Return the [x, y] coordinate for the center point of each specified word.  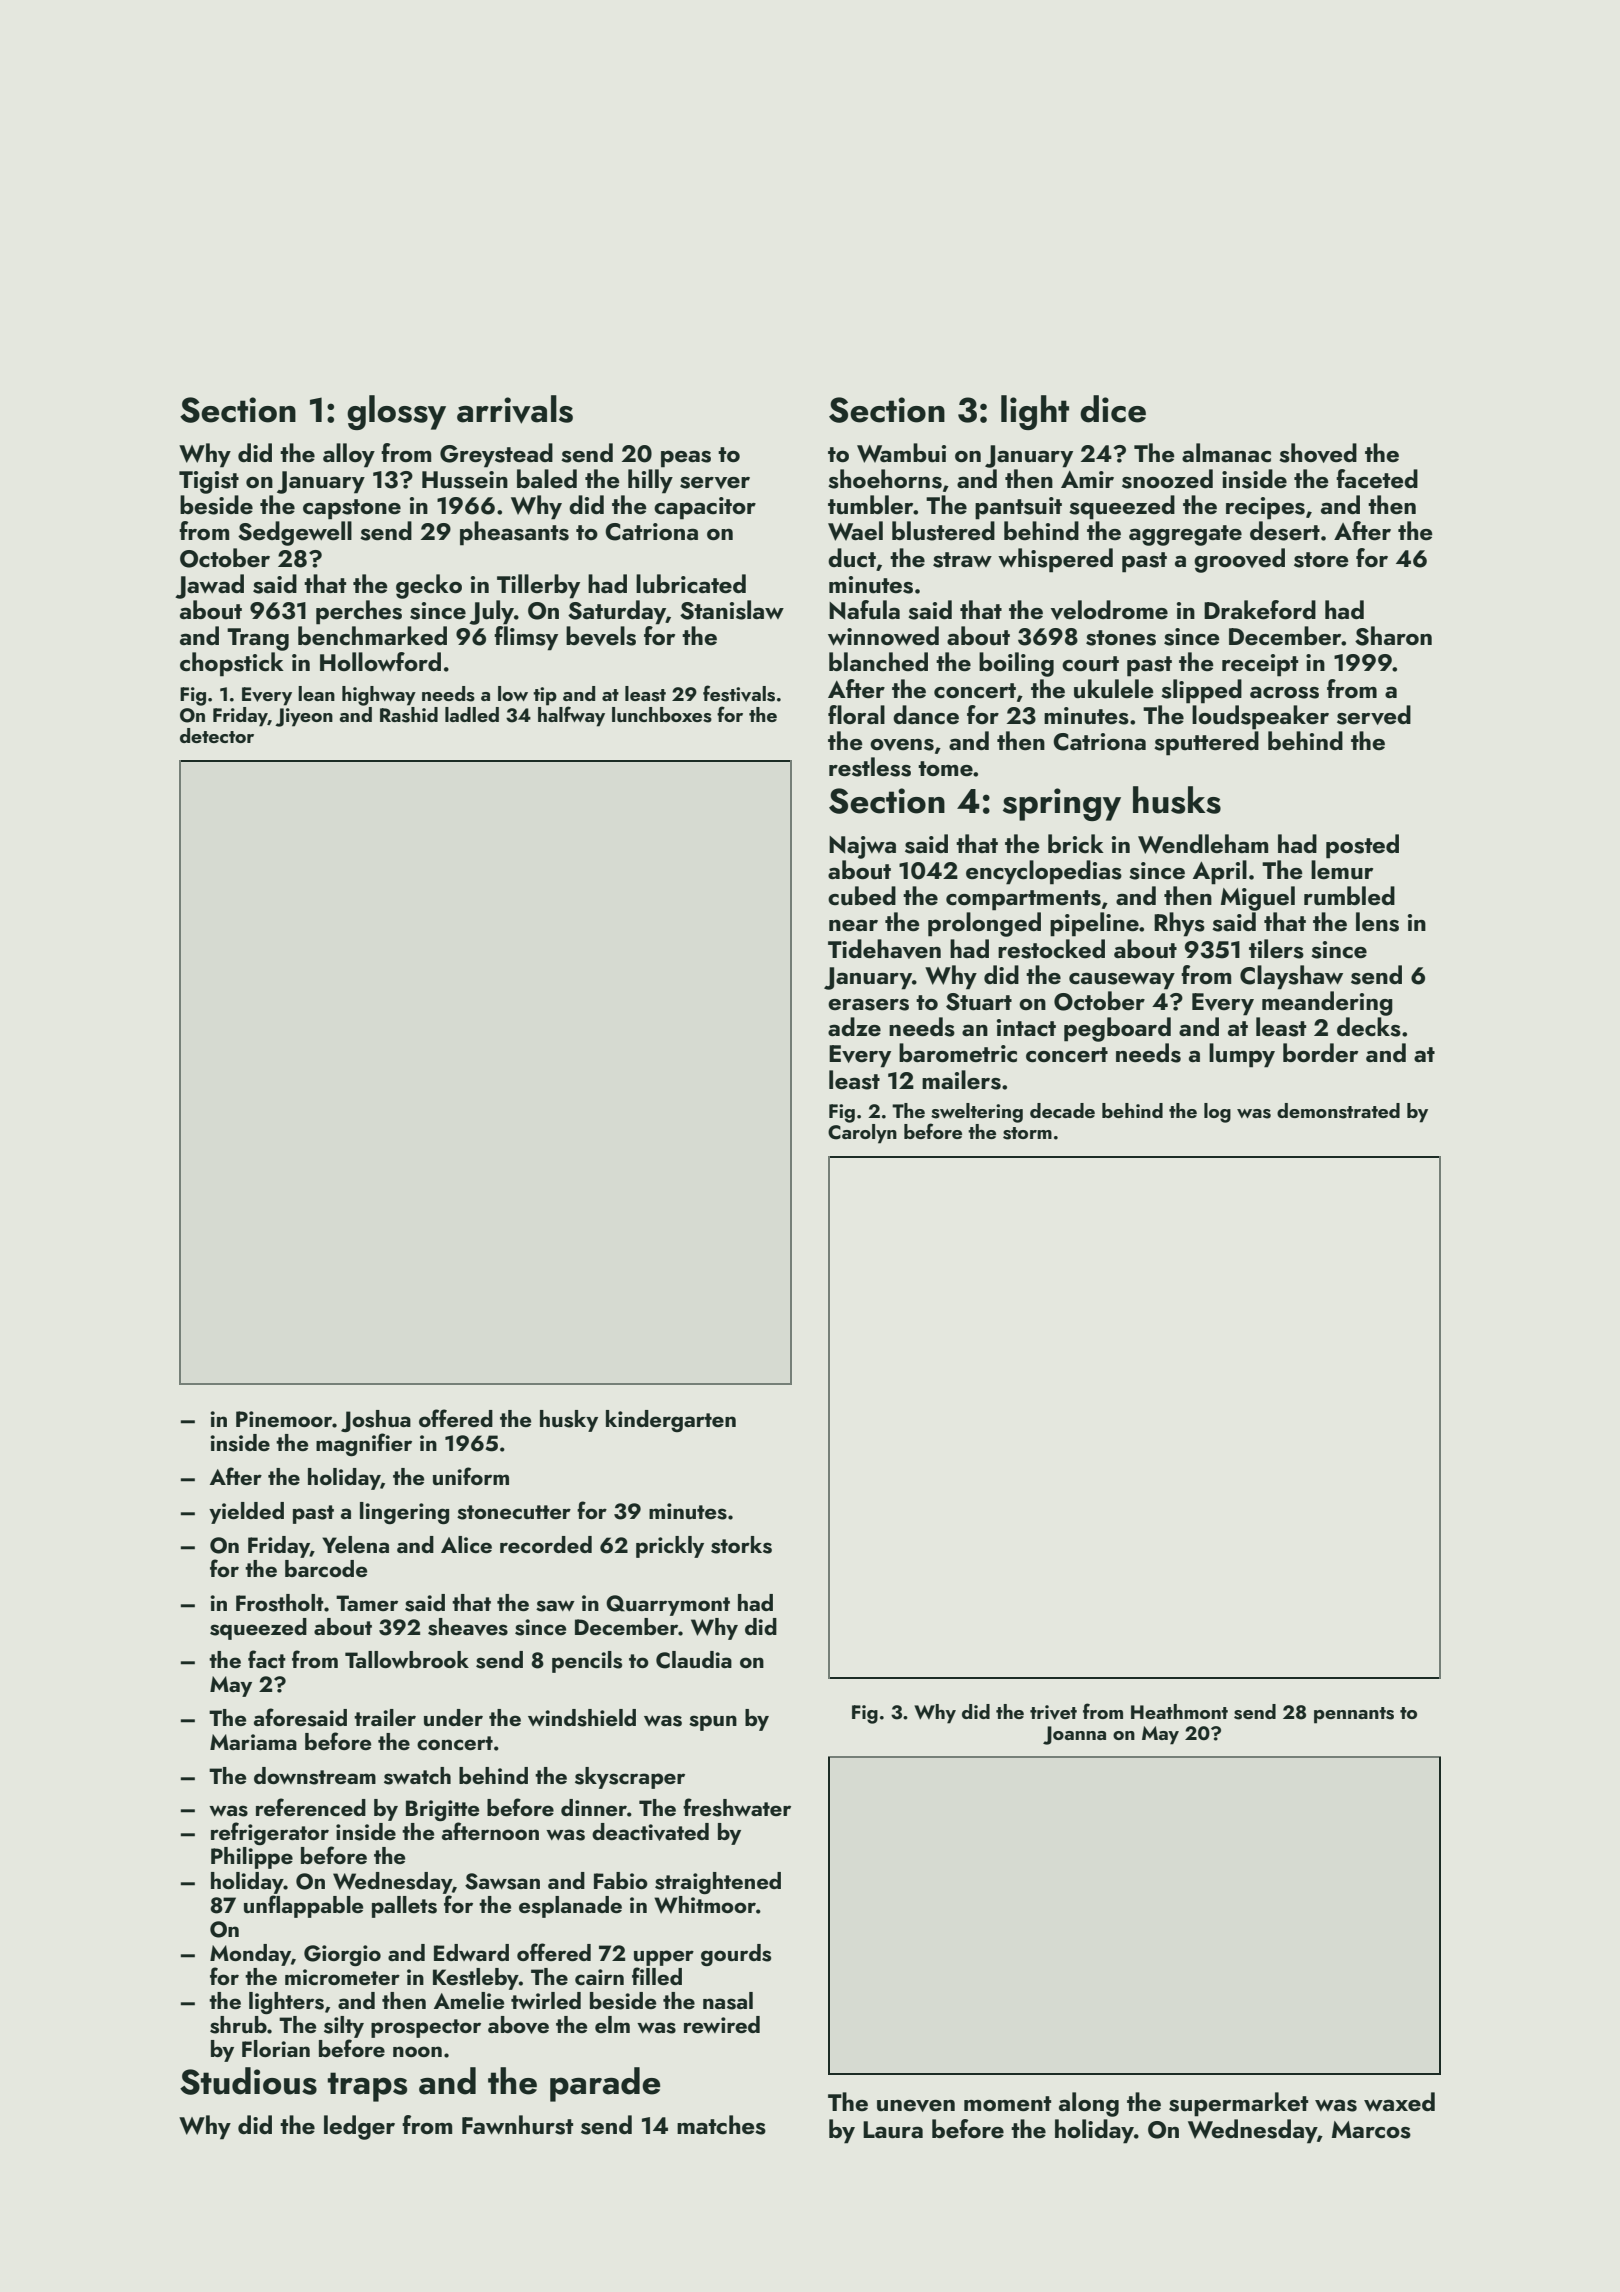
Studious [248, 2081]
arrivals [515, 409]
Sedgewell [295, 533]
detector [217, 735]
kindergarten [671, 1421]
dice [1113, 409]
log [1217, 1113]
